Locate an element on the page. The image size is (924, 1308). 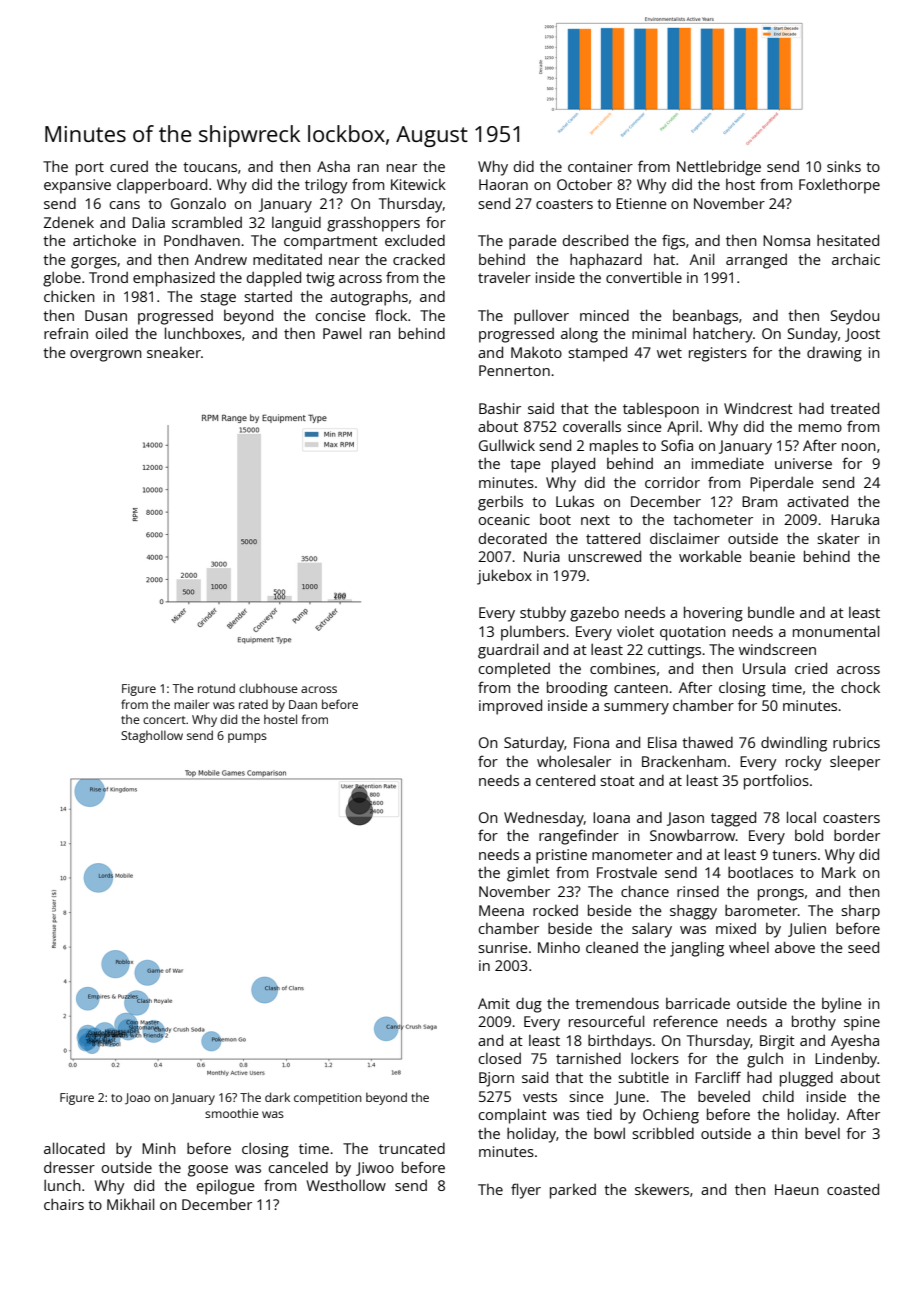
parked is located at coordinates (573, 1191).
